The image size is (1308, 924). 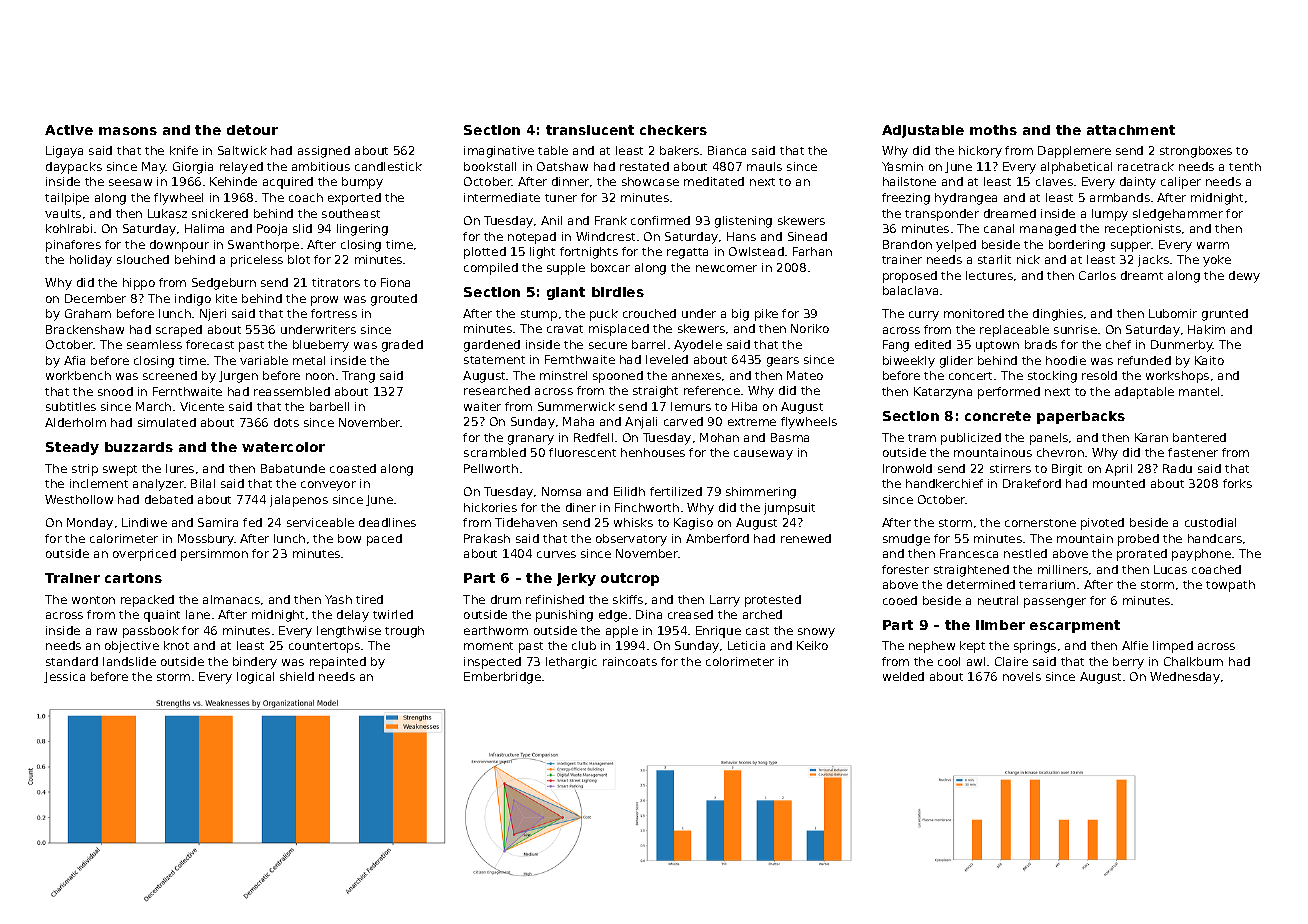 I want to click on welded, so click(x=903, y=676).
